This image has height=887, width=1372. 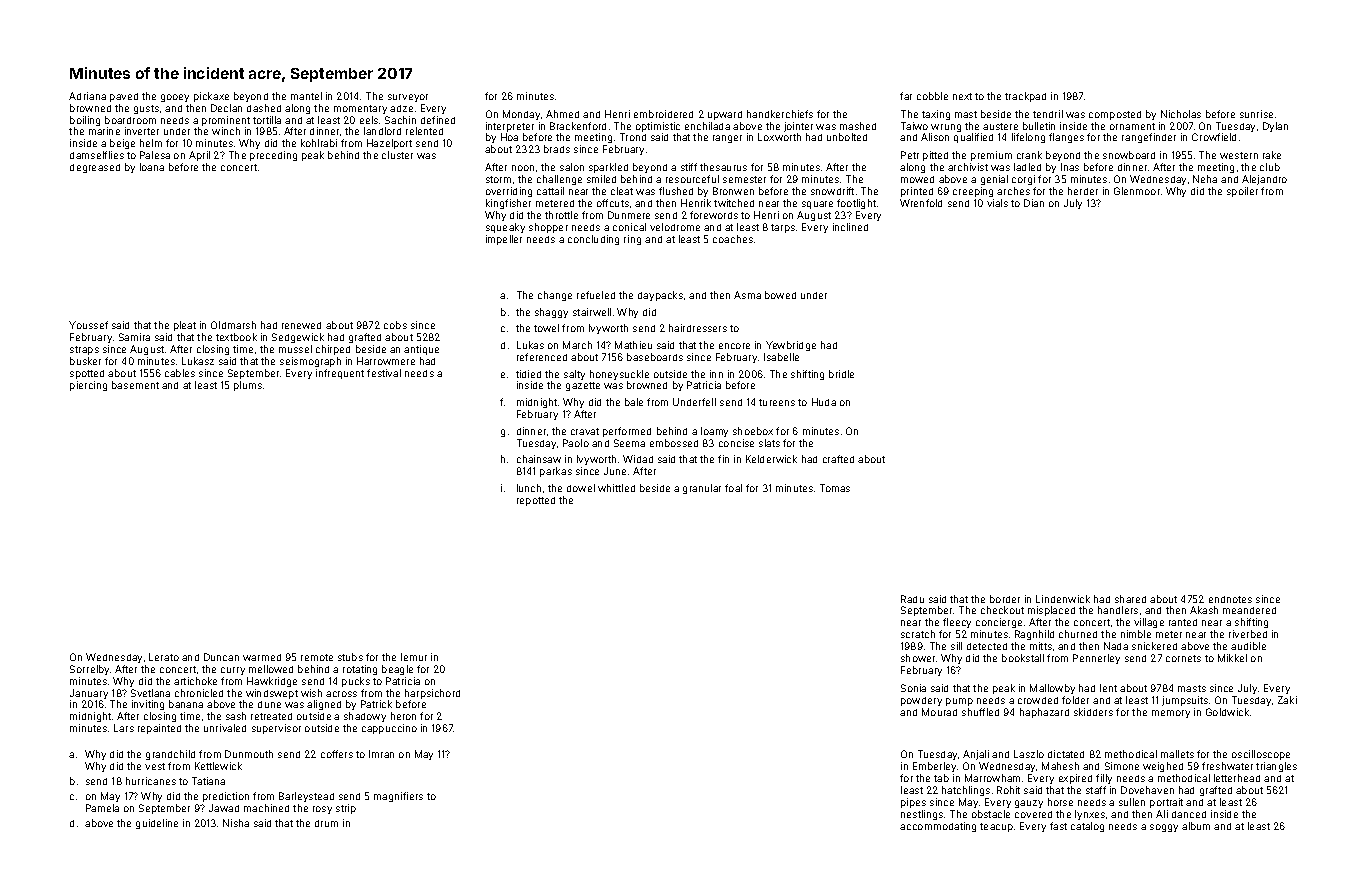 What do you see at coordinates (1261, 755) in the image?
I see `oscilloscope` at bounding box center [1261, 755].
